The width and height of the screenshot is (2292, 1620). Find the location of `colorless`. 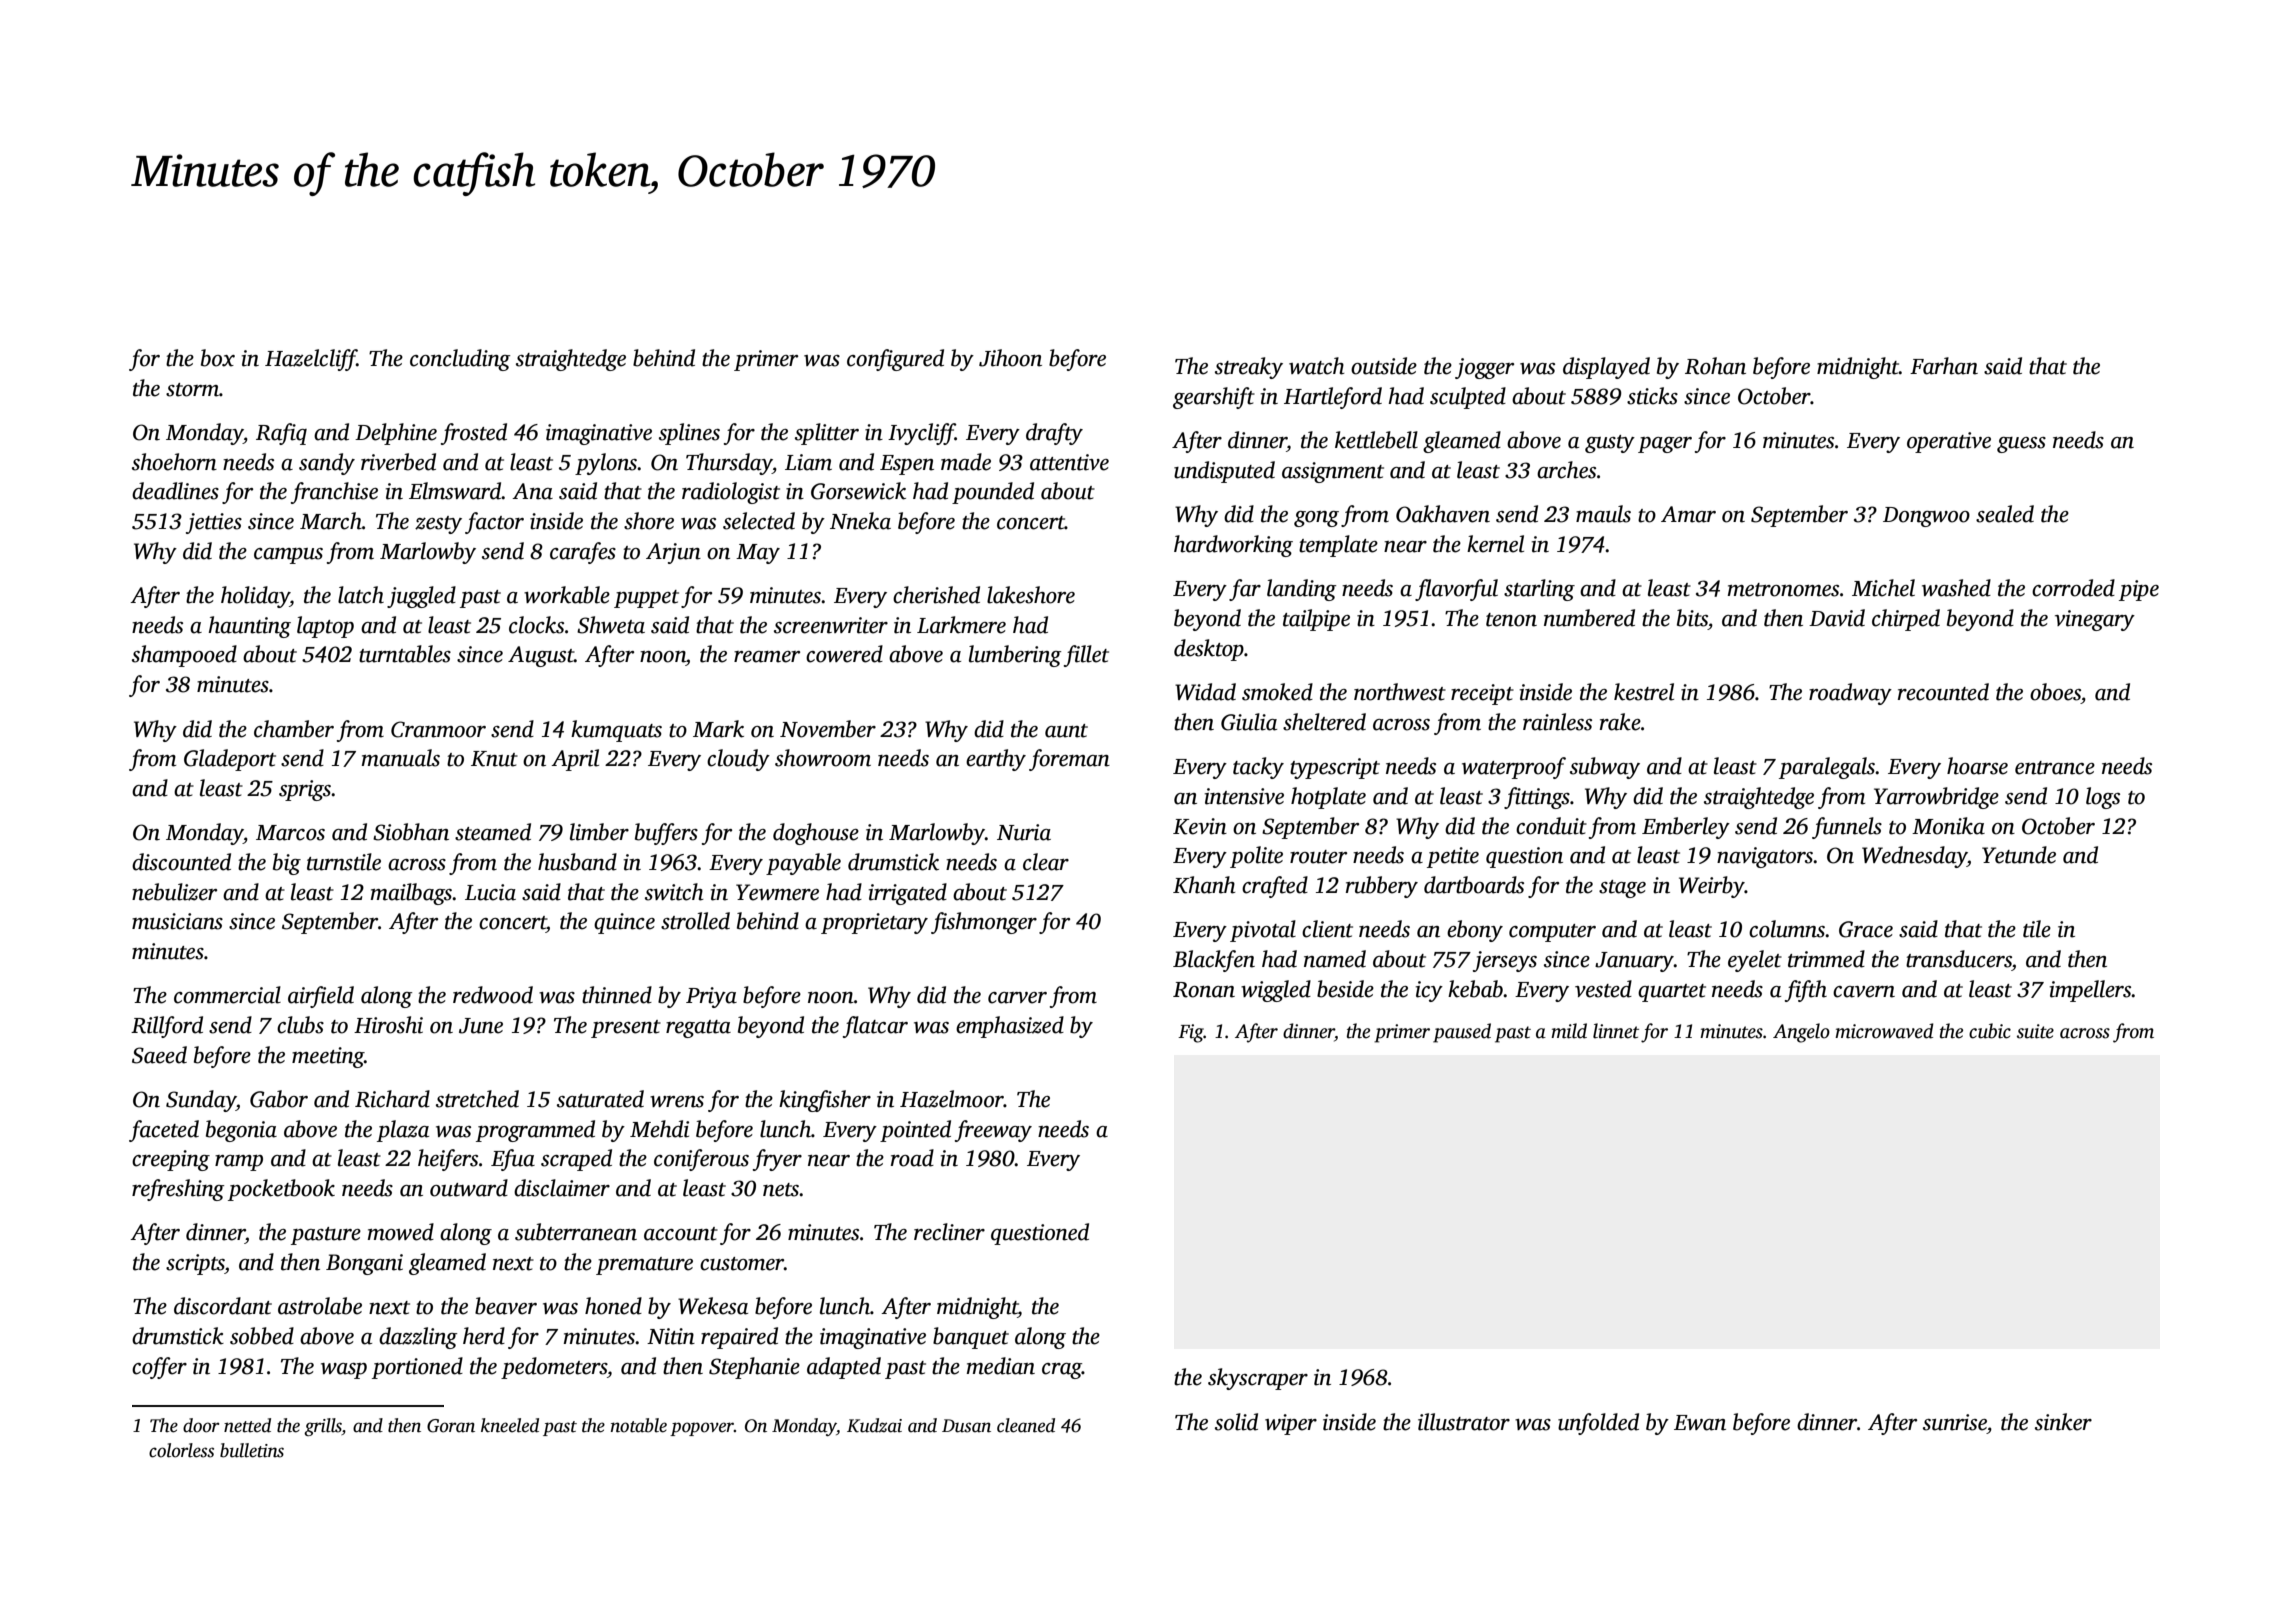

colorless is located at coordinates (181, 1450).
